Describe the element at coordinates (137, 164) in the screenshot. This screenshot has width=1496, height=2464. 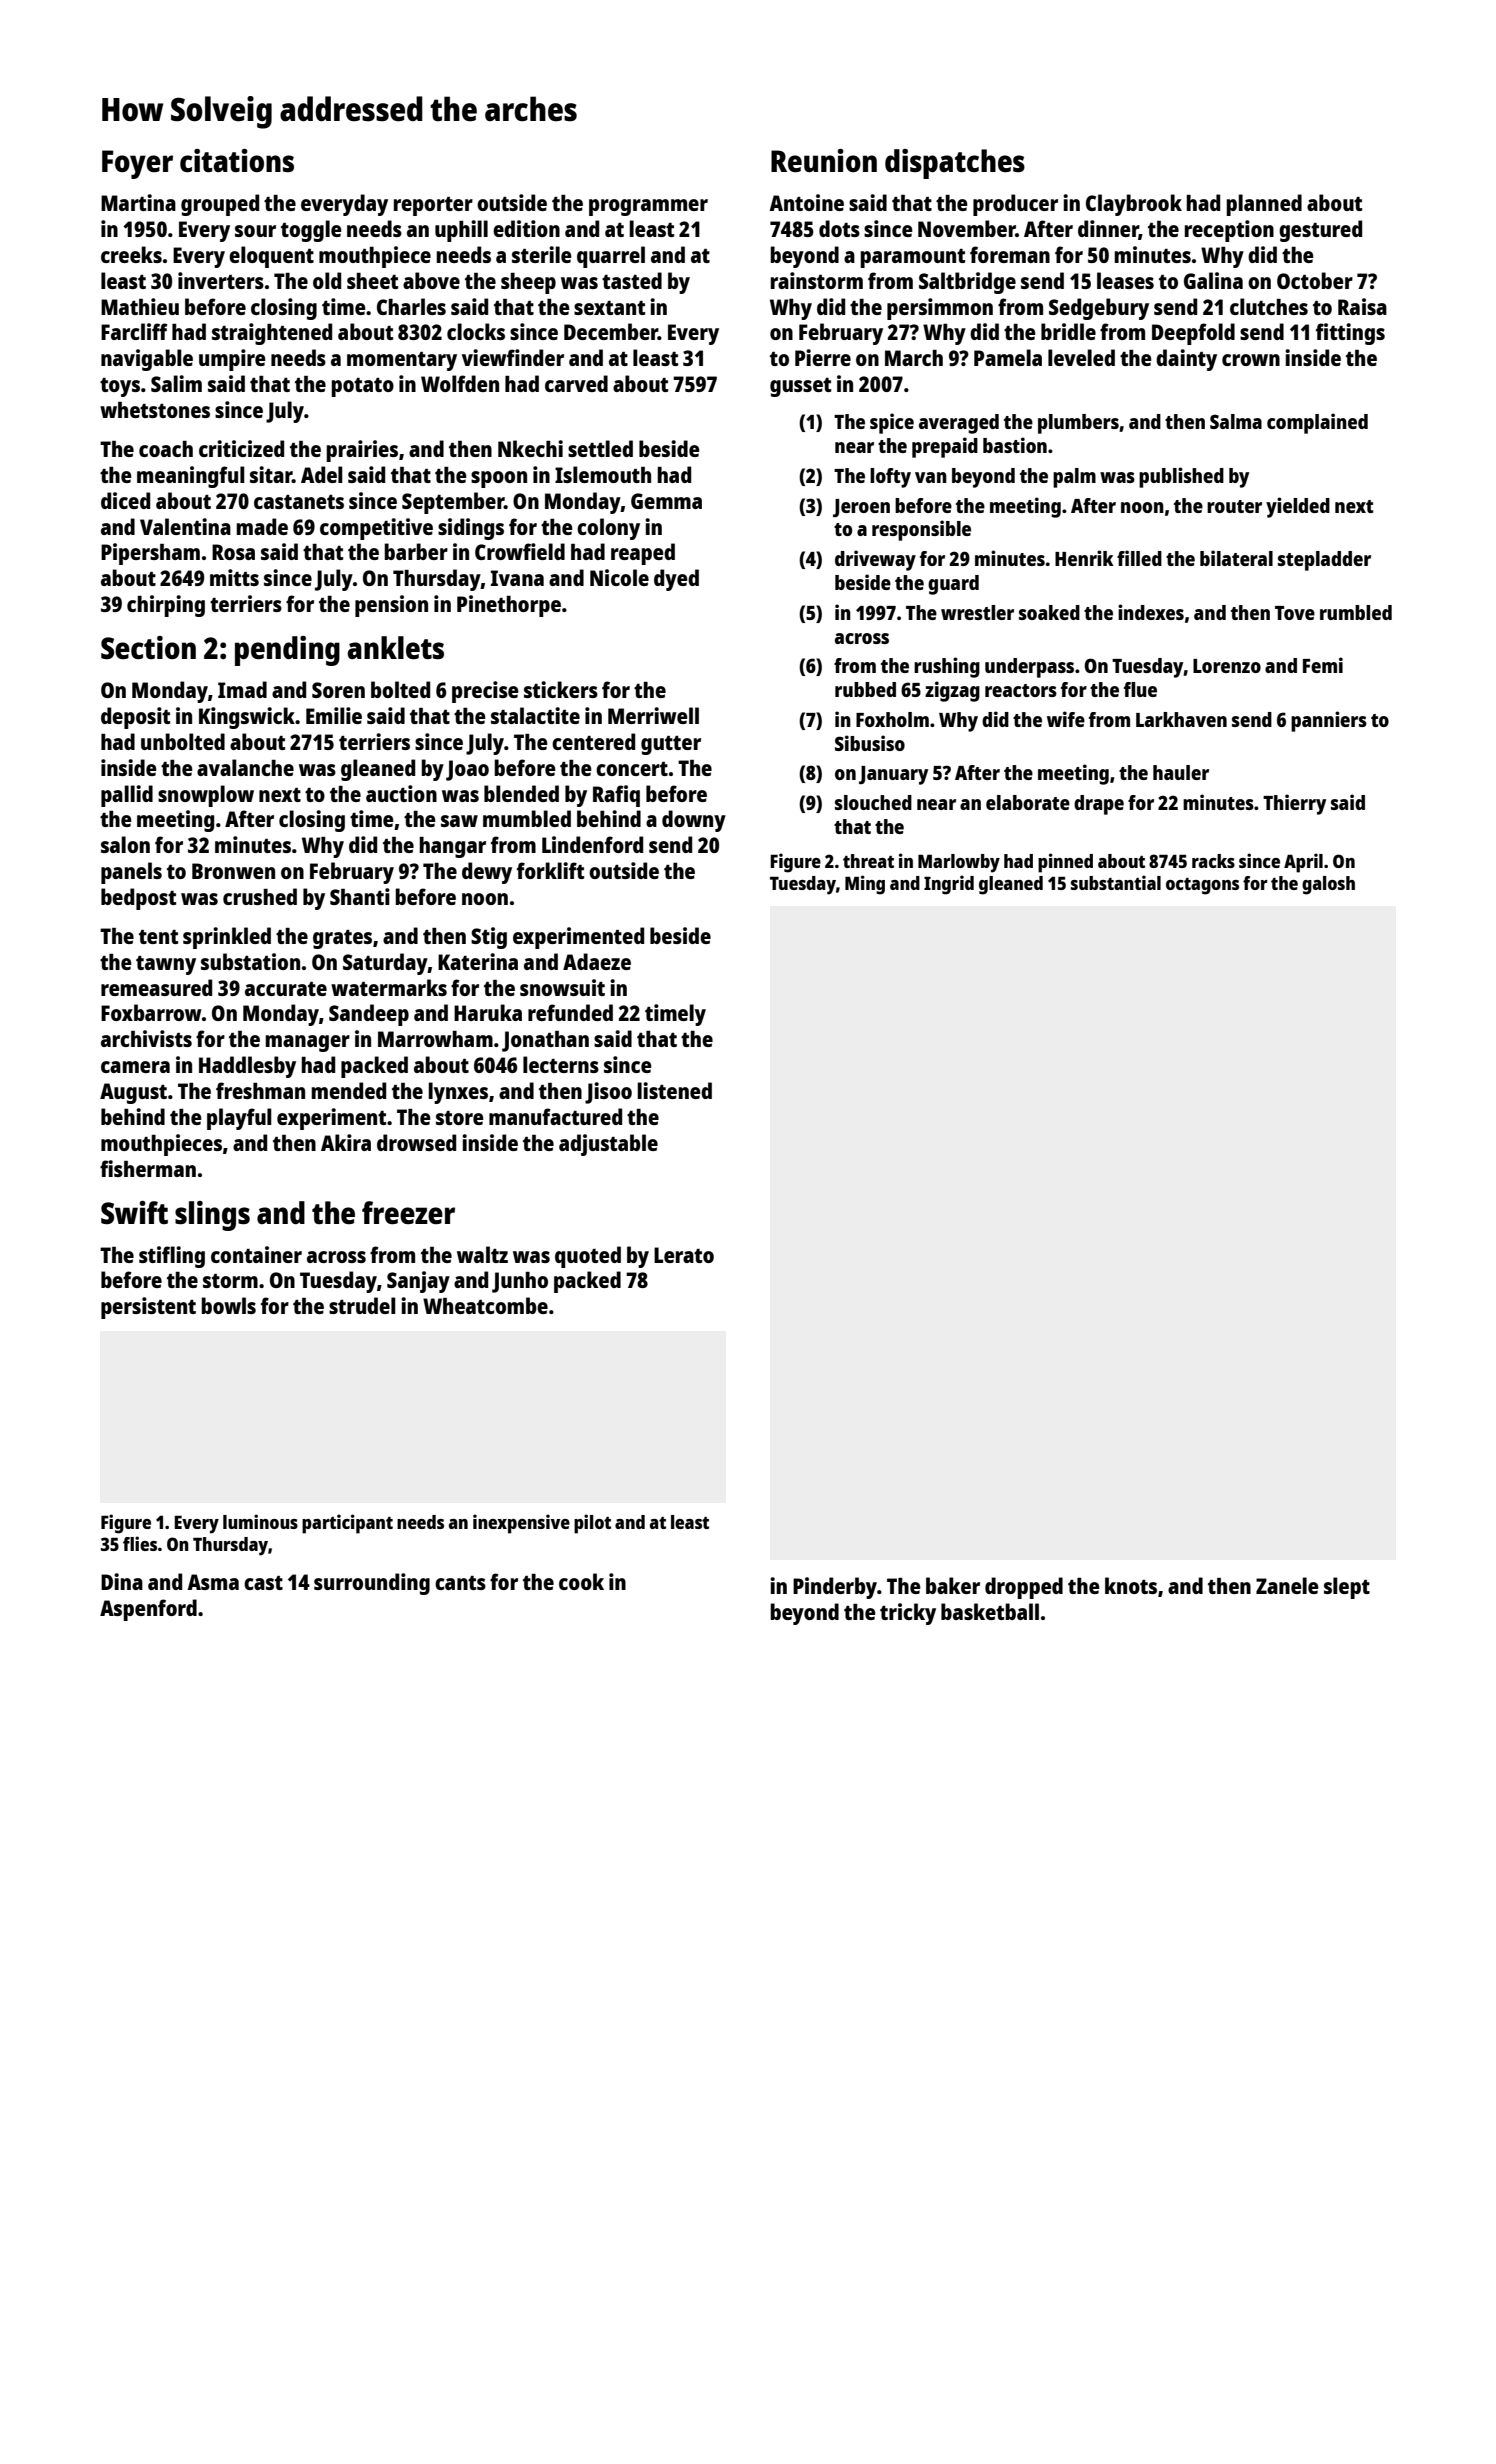
I see `Foyer` at that location.
